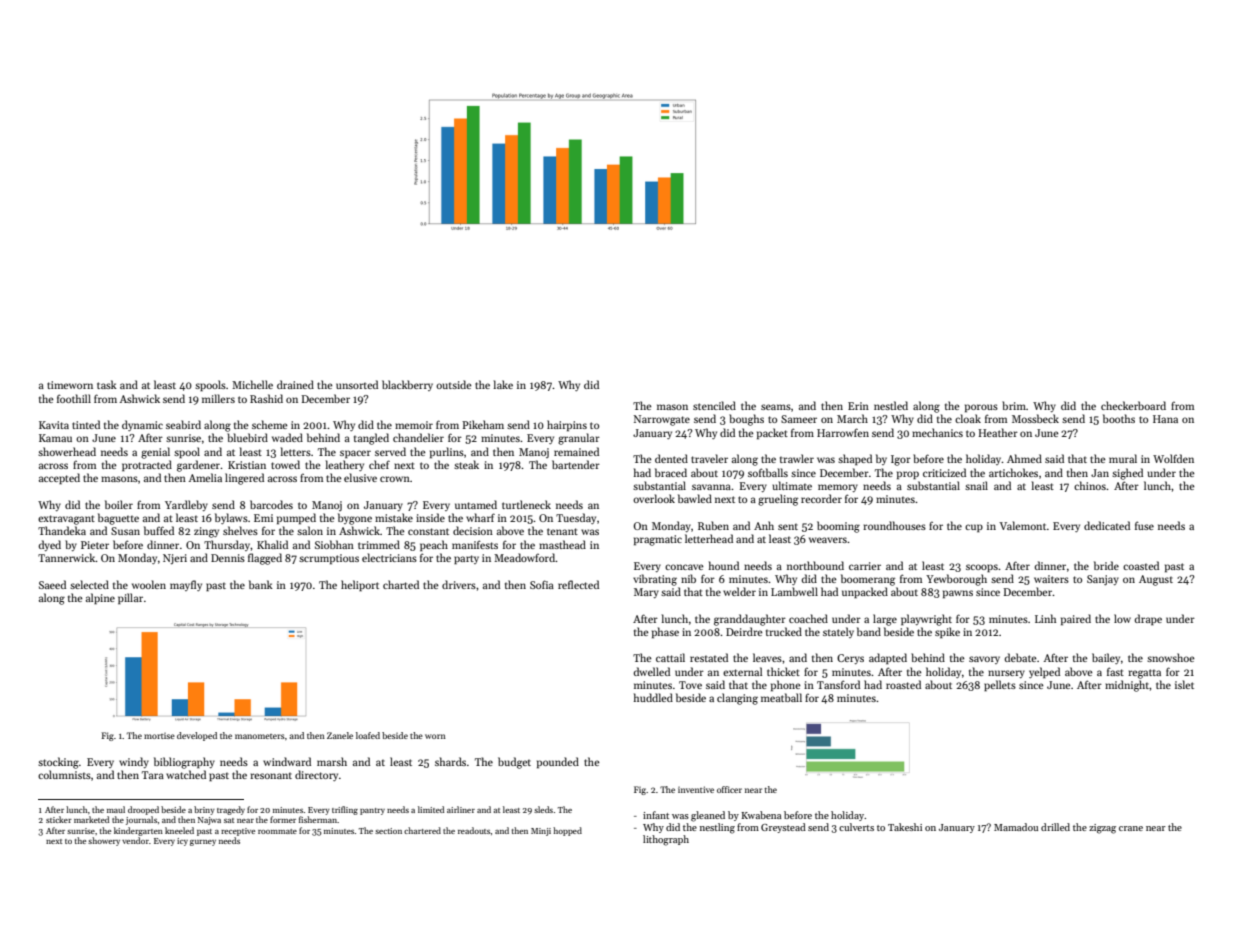  I want to click on letters, so click(296, 451).
